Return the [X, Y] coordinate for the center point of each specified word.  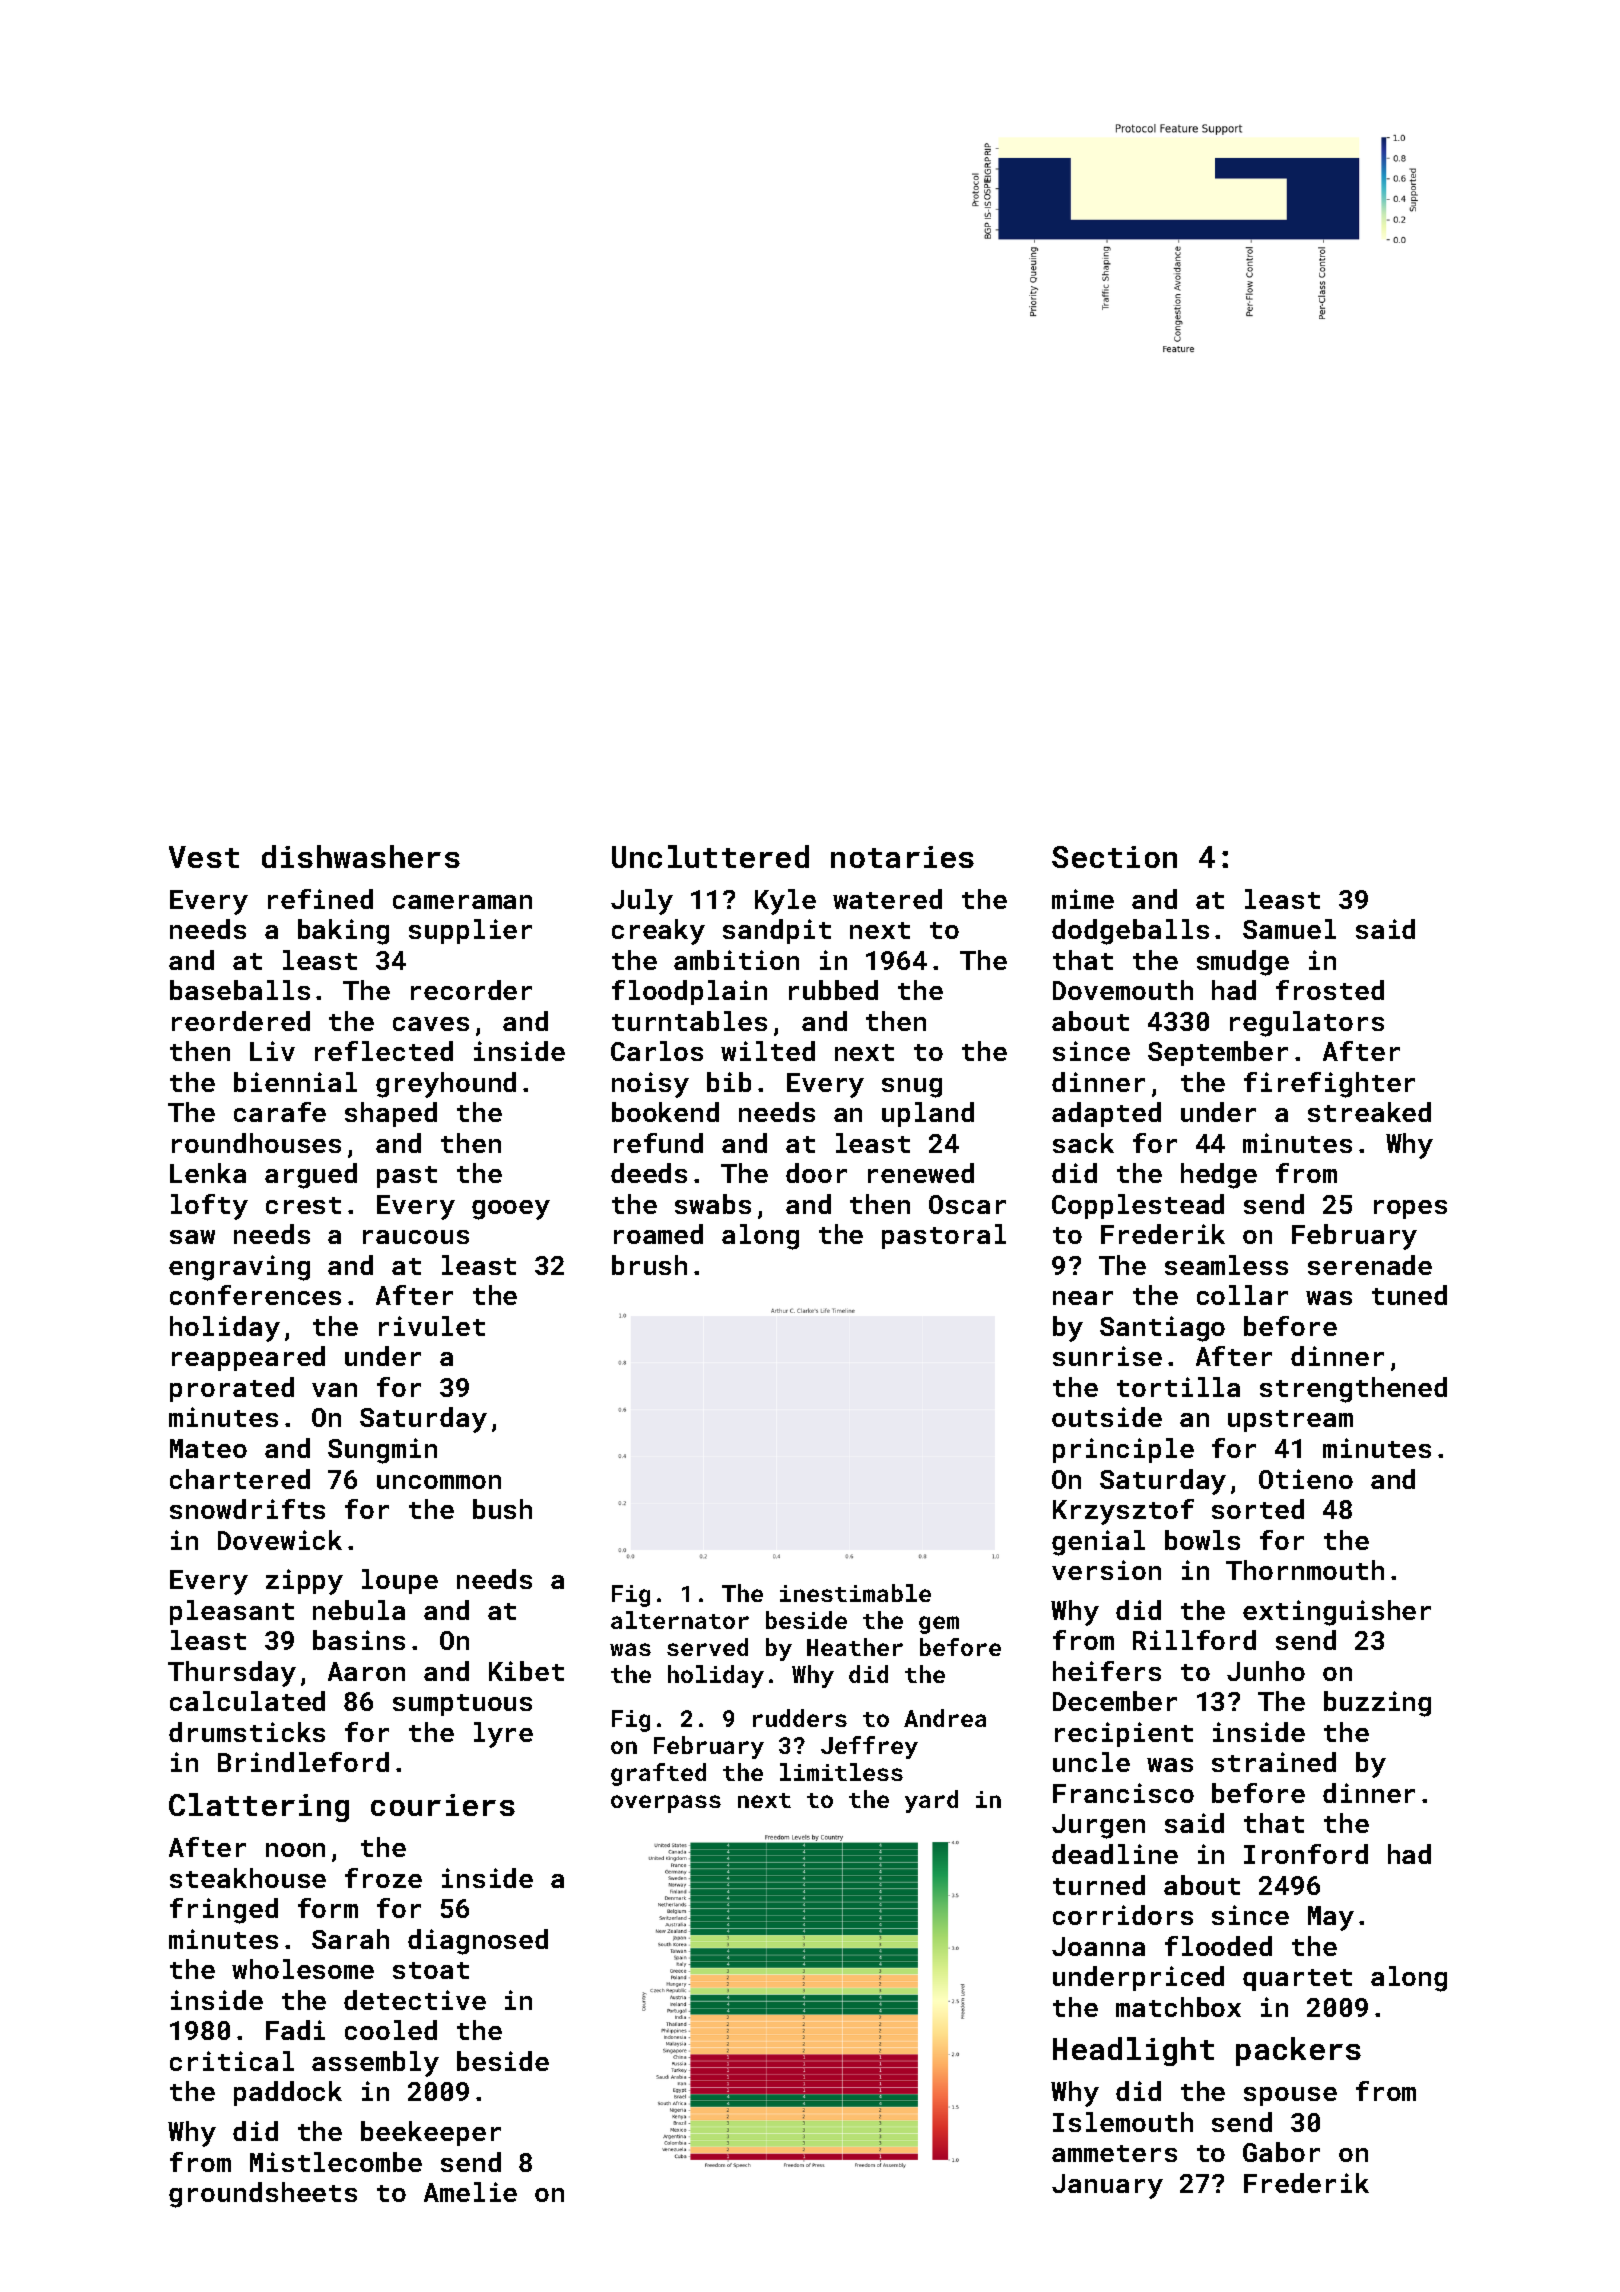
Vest [204, 857]
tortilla [1178, 1387]
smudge [1243, 963]
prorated [232, 1389]
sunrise [1107, 1356]
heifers [1107, 1671]
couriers [443, 1805]
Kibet [526, 1671]
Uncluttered [710, 856]
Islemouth [1123, 2122]
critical [232, 2061]
